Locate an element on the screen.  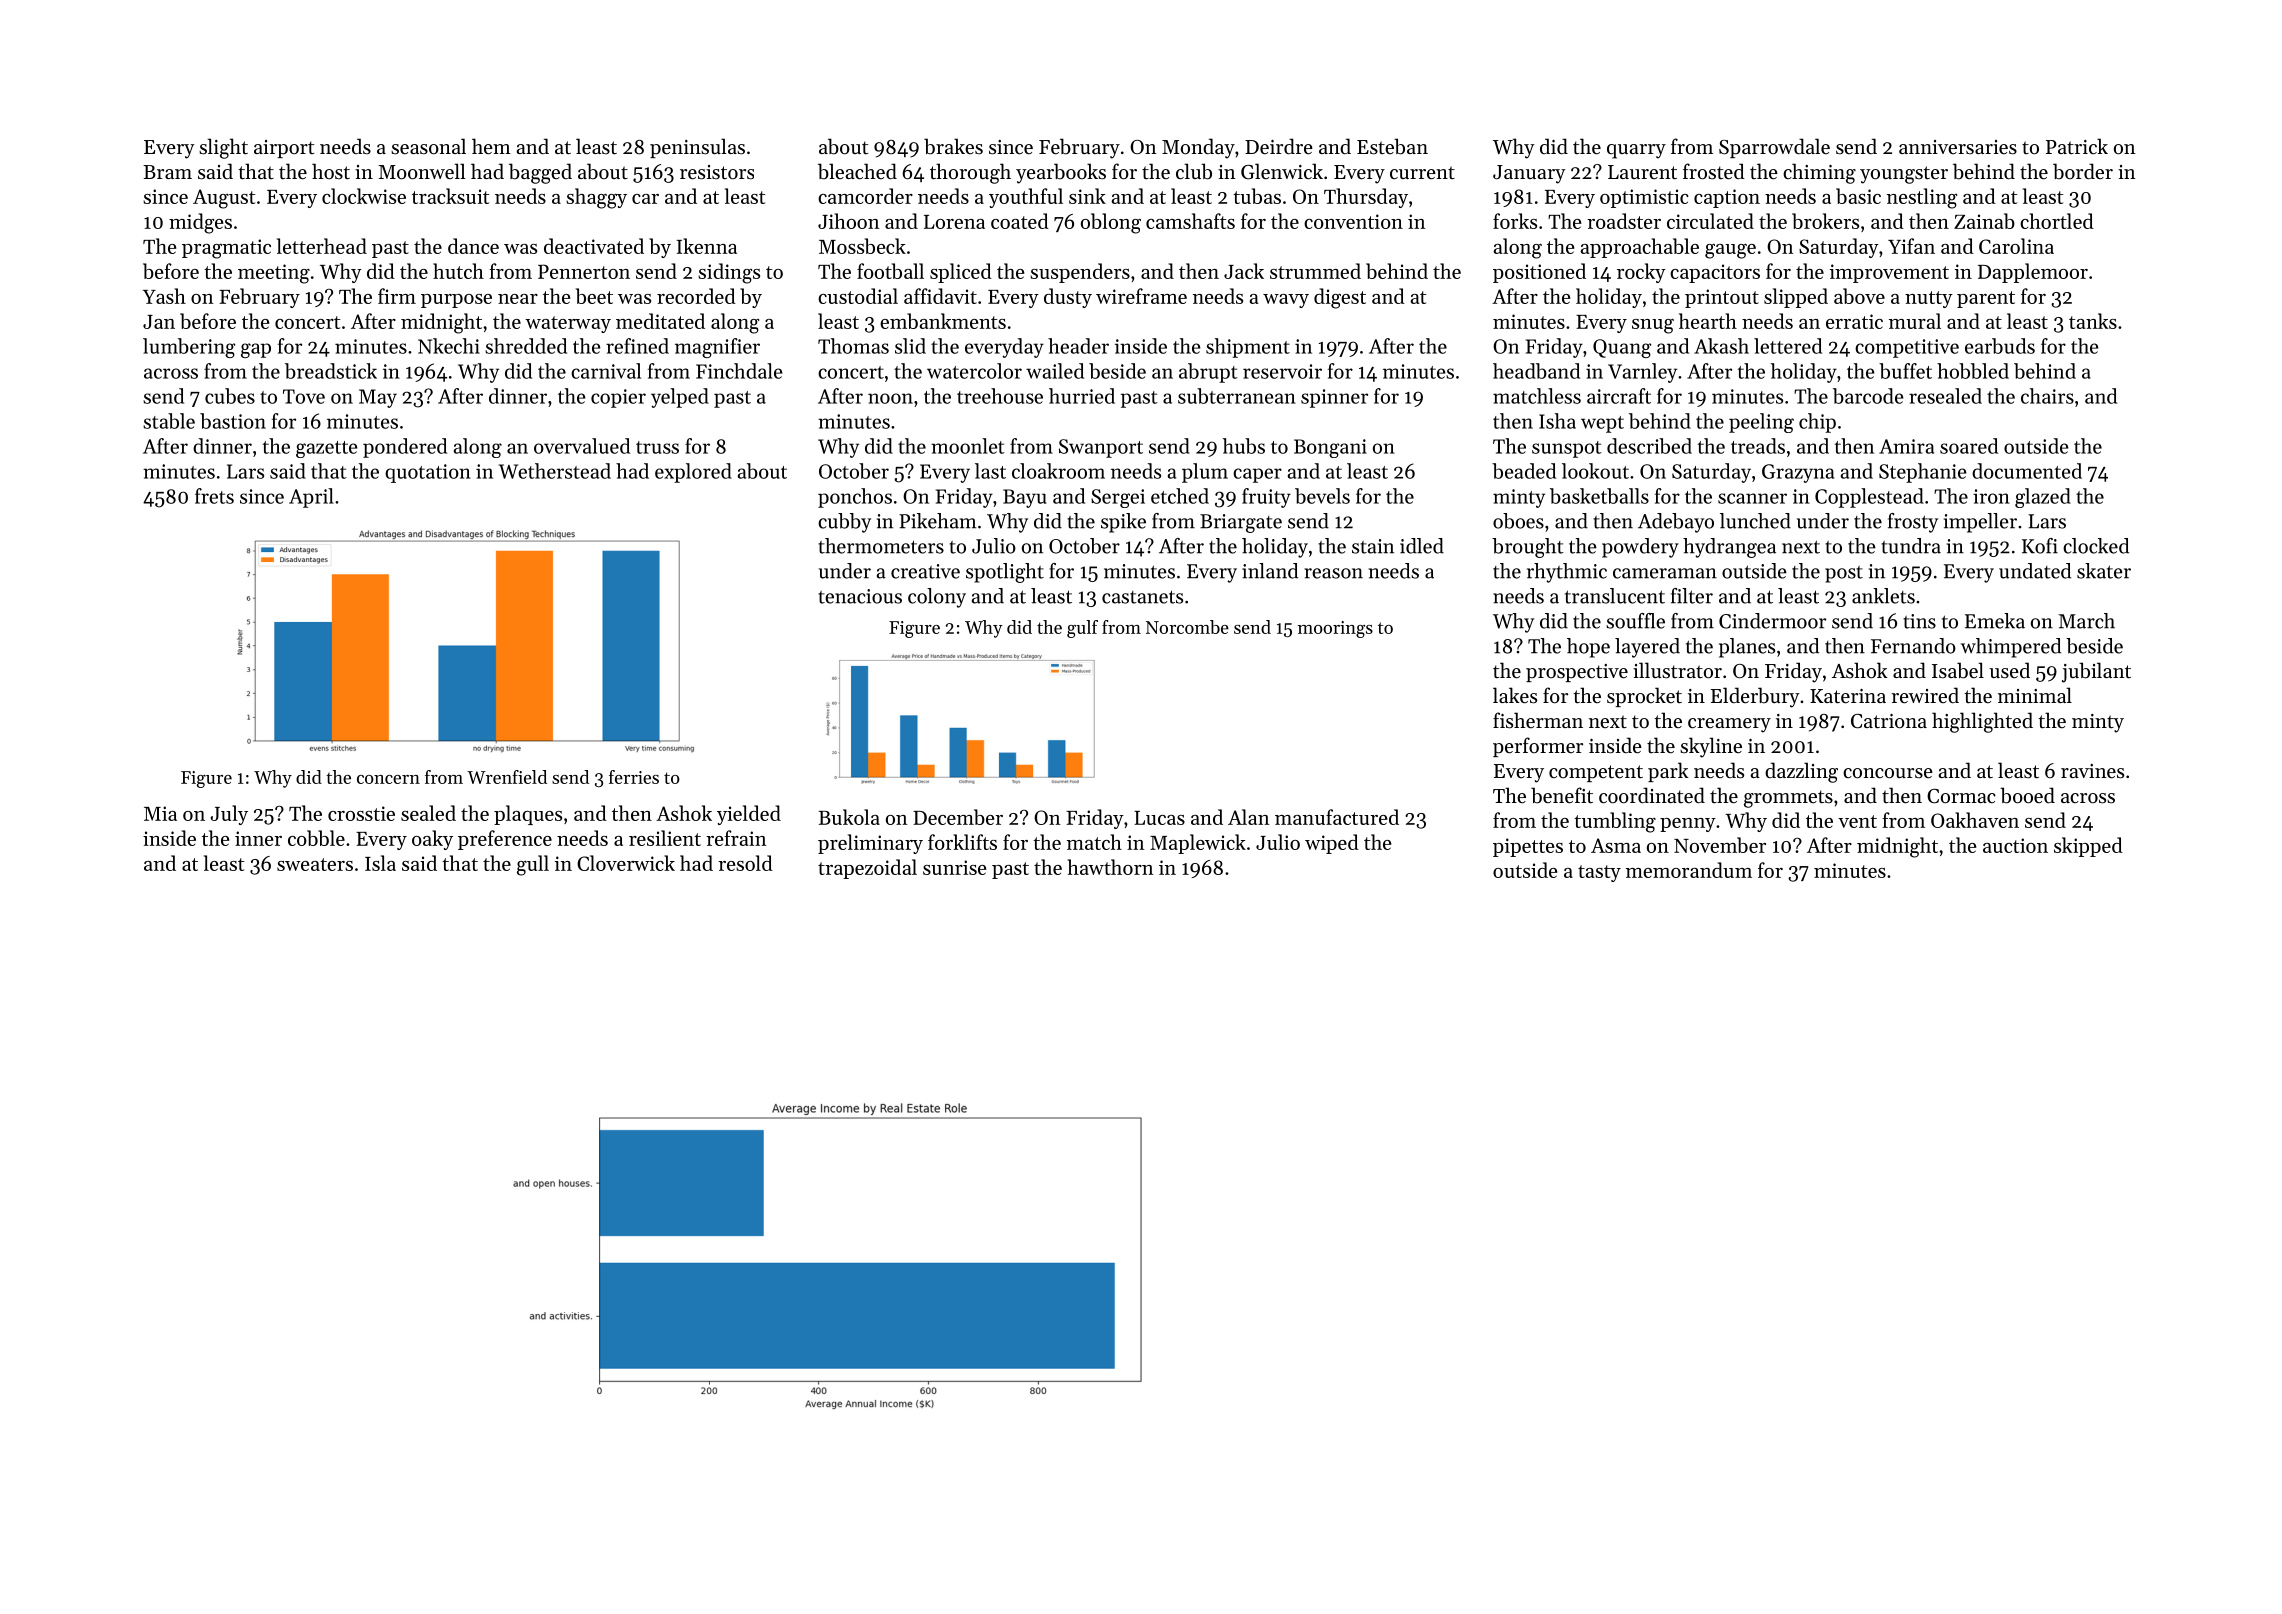
lakes is located at coordinates (1515, 695).
